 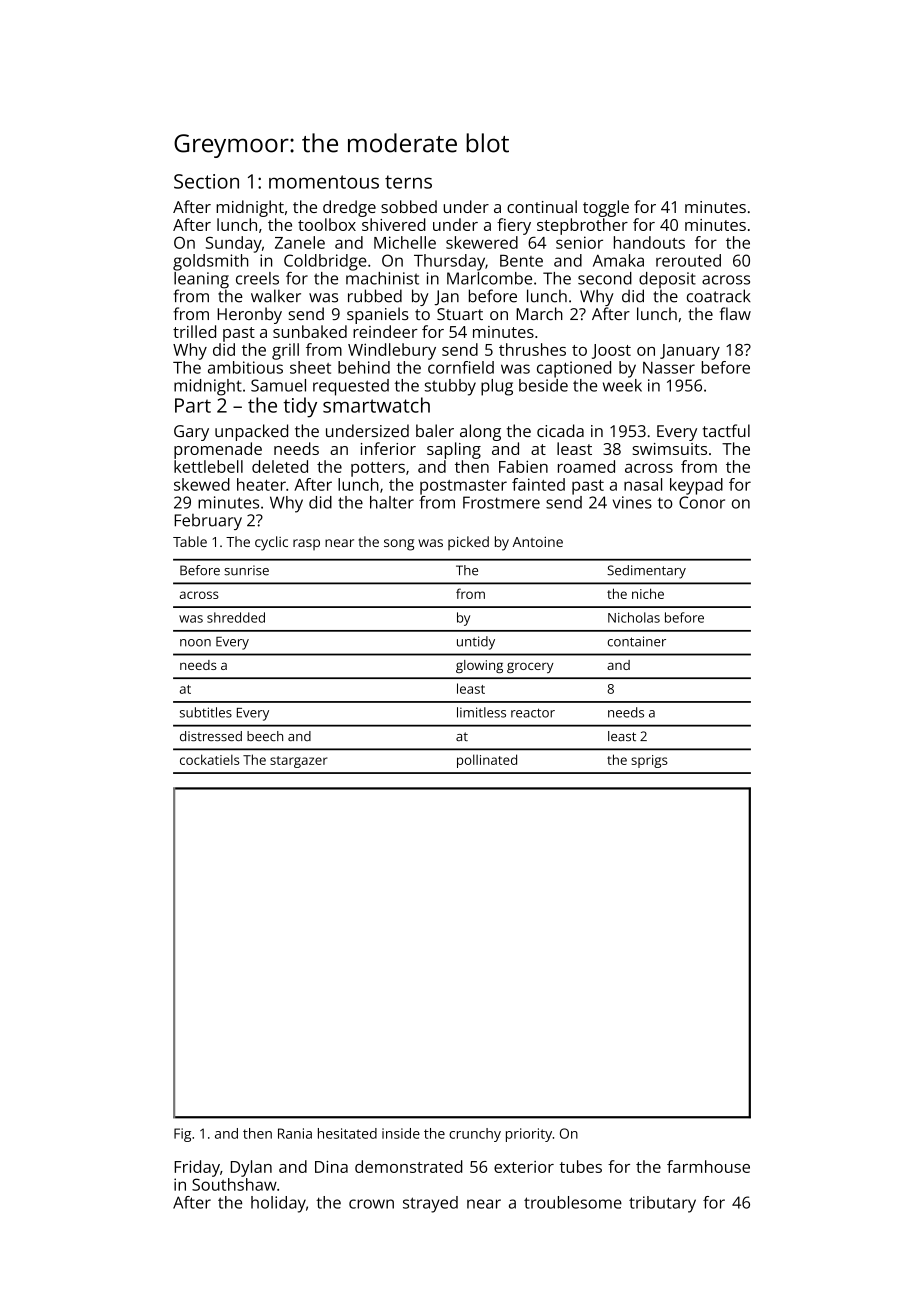 What do you see at coordinates (197, 1168) in the screenshot?
I see `Friday` at bounding box center [197, 1168].
